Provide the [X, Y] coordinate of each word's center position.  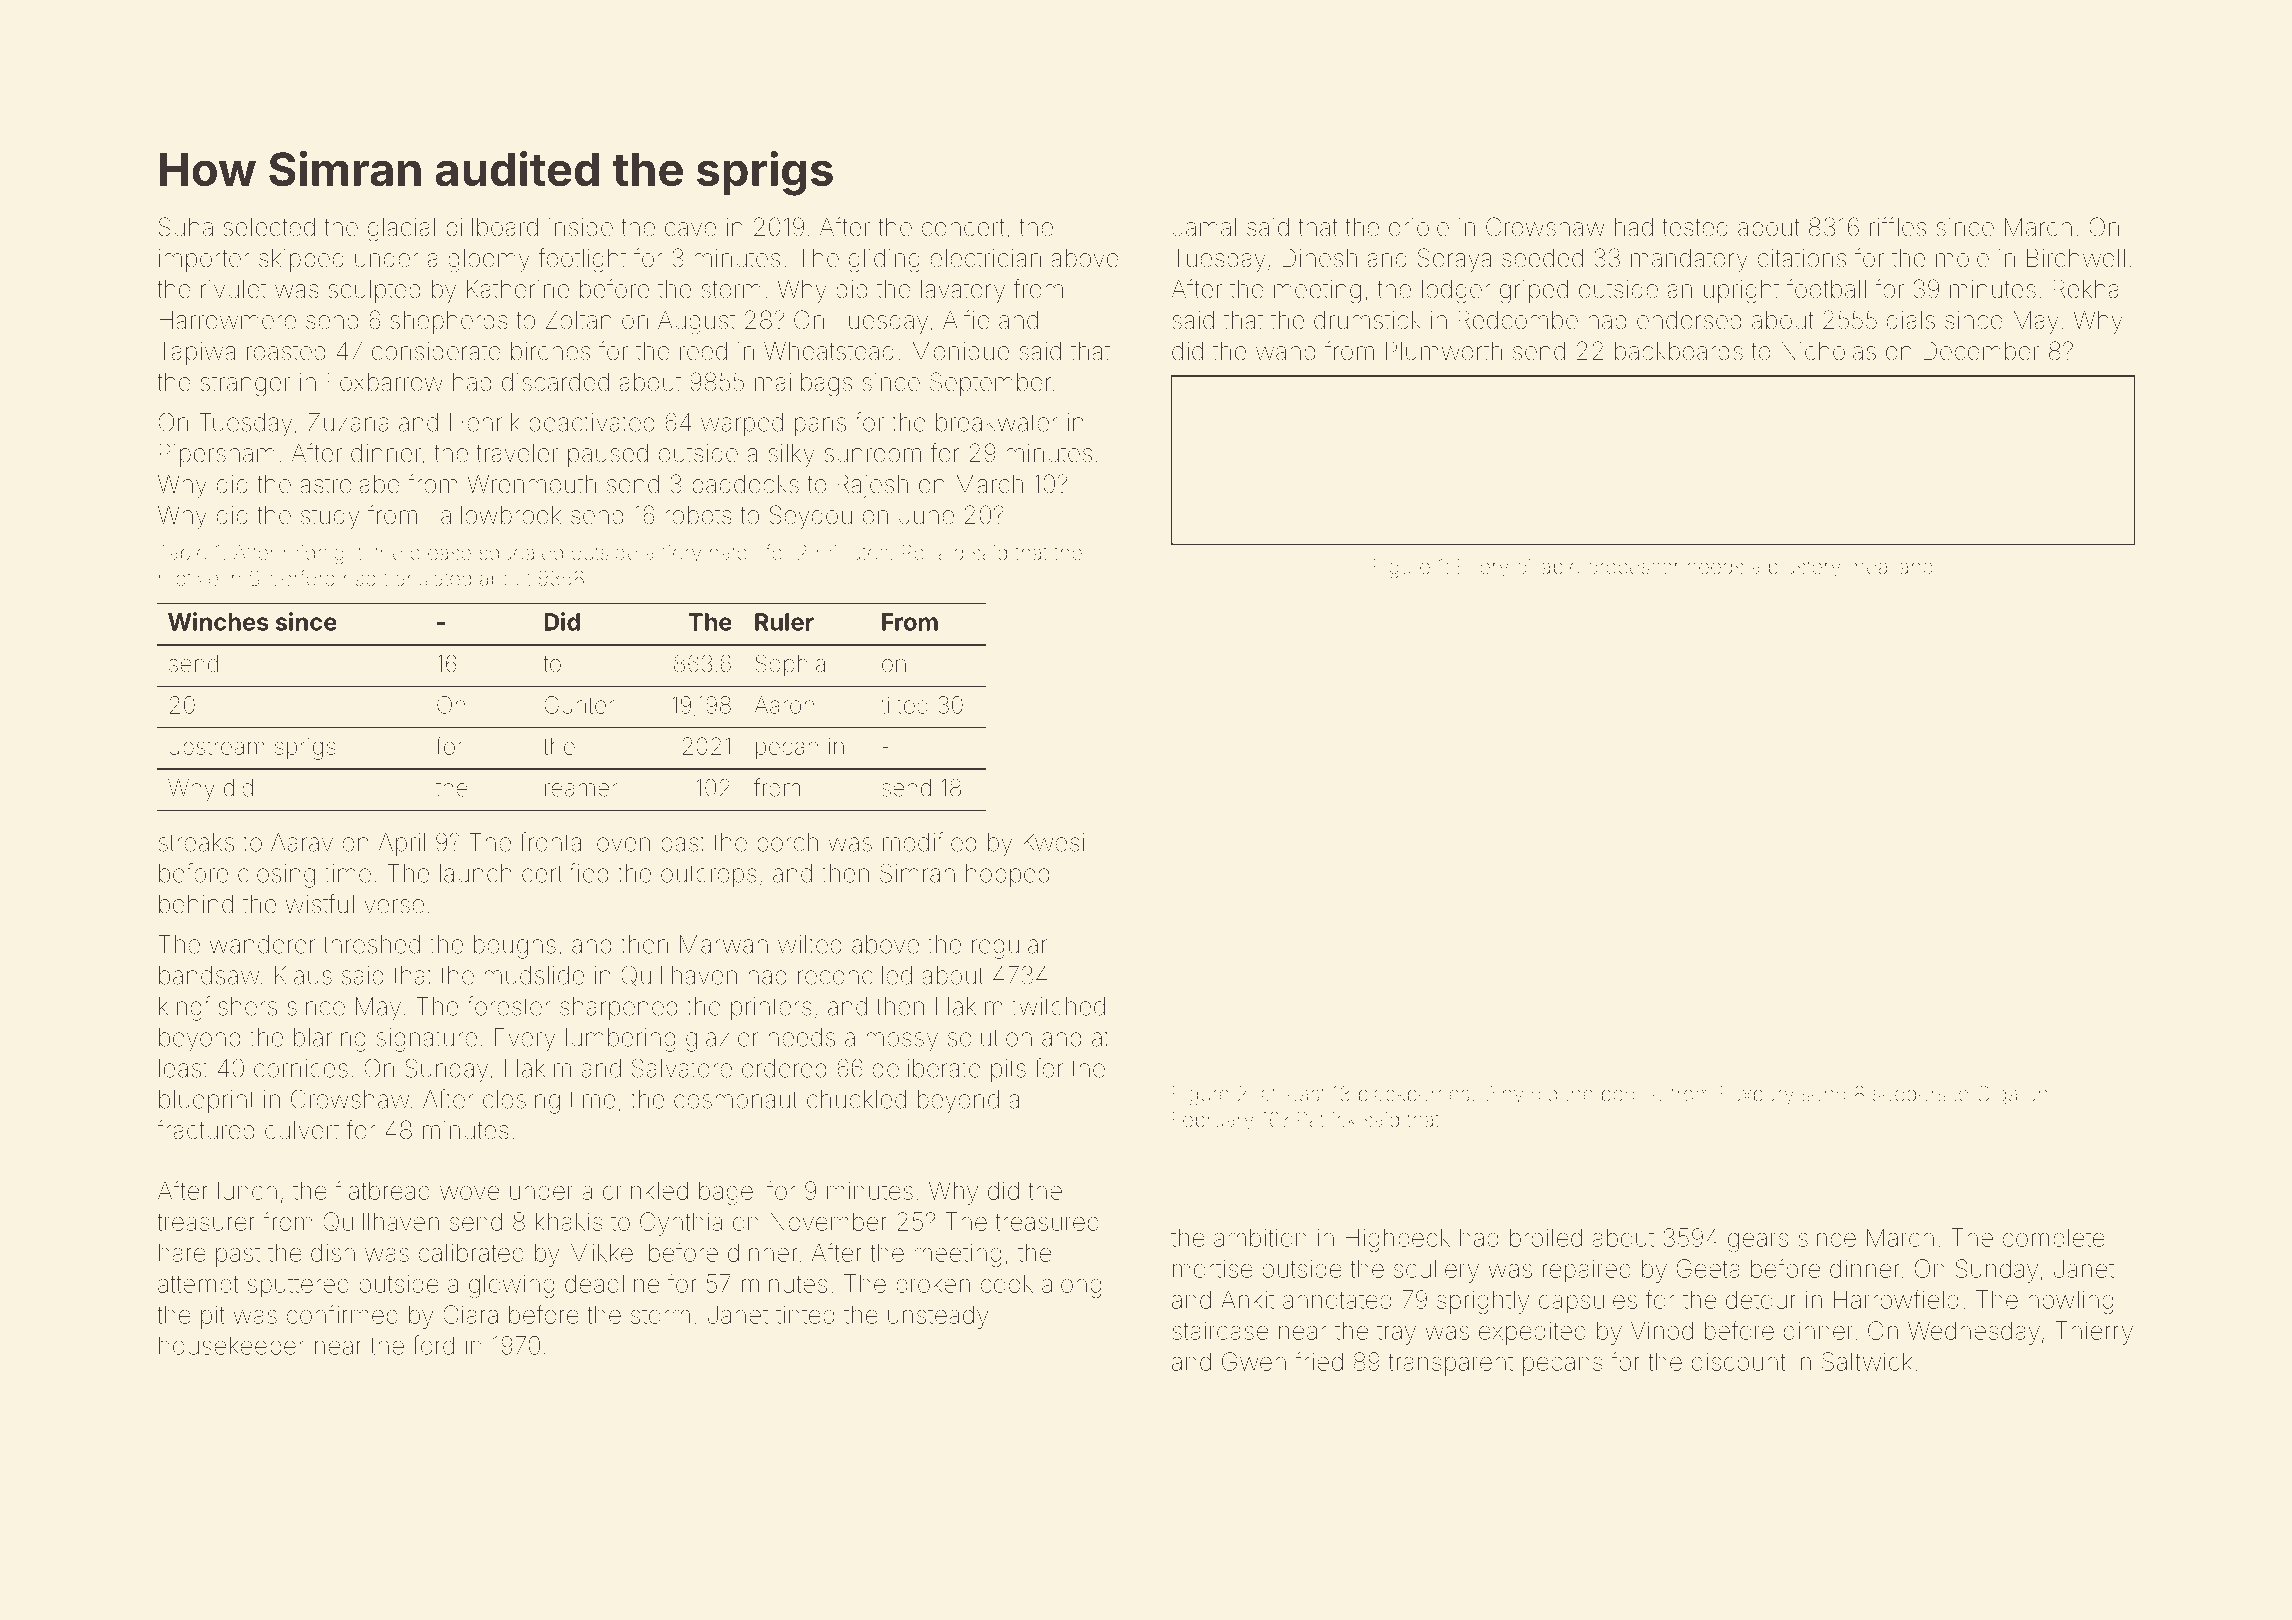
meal [1868, 568]
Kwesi [1053, 842]
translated [427, 578]
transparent [1450, 1365]
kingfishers [218, 1008]
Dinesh [1319, 258]
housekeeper [232, 1347]
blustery [1805, 569]
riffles [1898, 227]
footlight [582, 260]
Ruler [784, 622]
